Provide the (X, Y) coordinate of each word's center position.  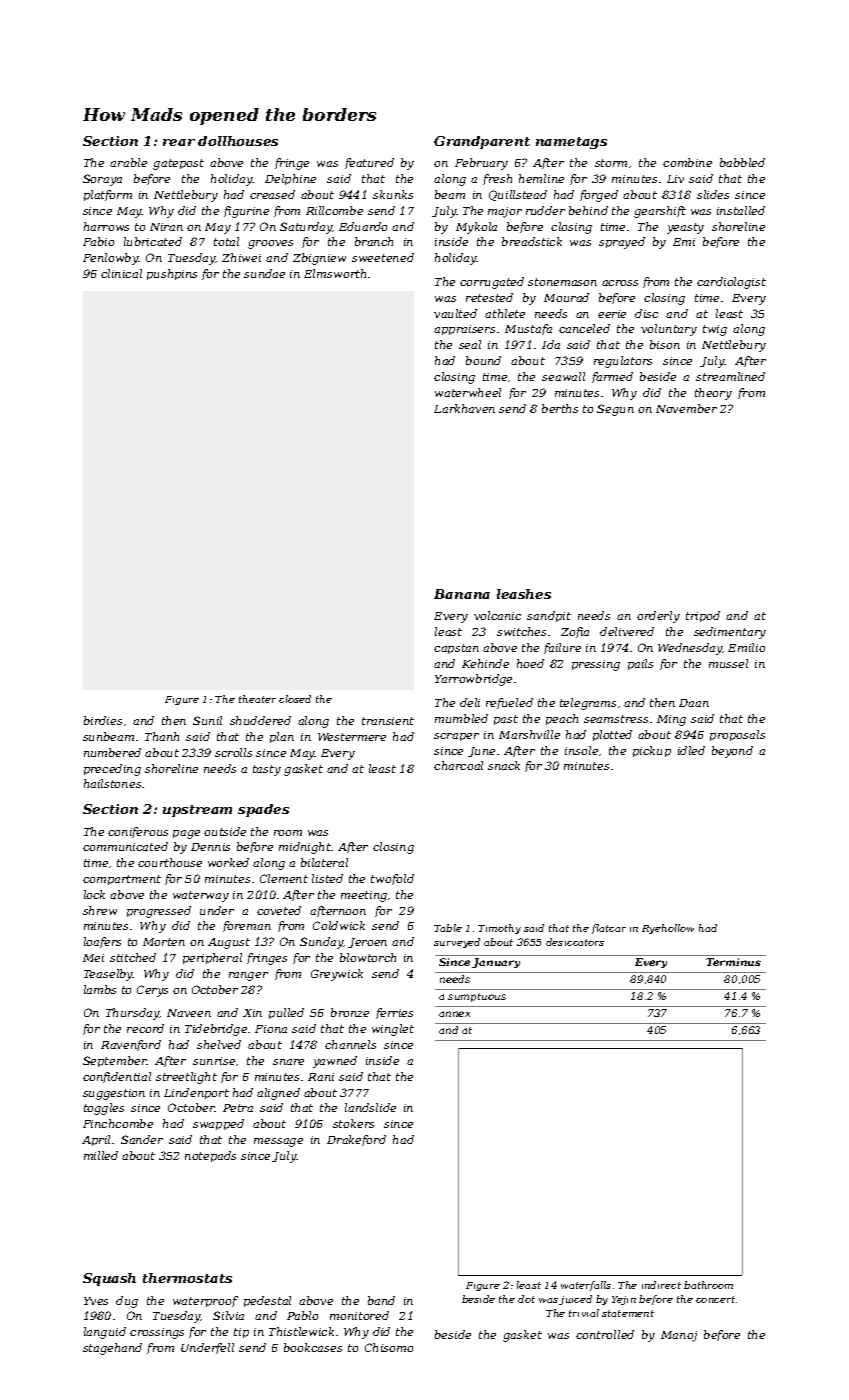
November (686, 408)
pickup (652, 751)
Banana (462, 594)
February (481, 164)
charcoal (458, 765)
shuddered (260, 720)
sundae (264, 273)
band (381, 1300)
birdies (103, 720)
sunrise (214, 1061)
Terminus (733, 962)
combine (687, 162)
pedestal (267, 1301)
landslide (370, 1107)
